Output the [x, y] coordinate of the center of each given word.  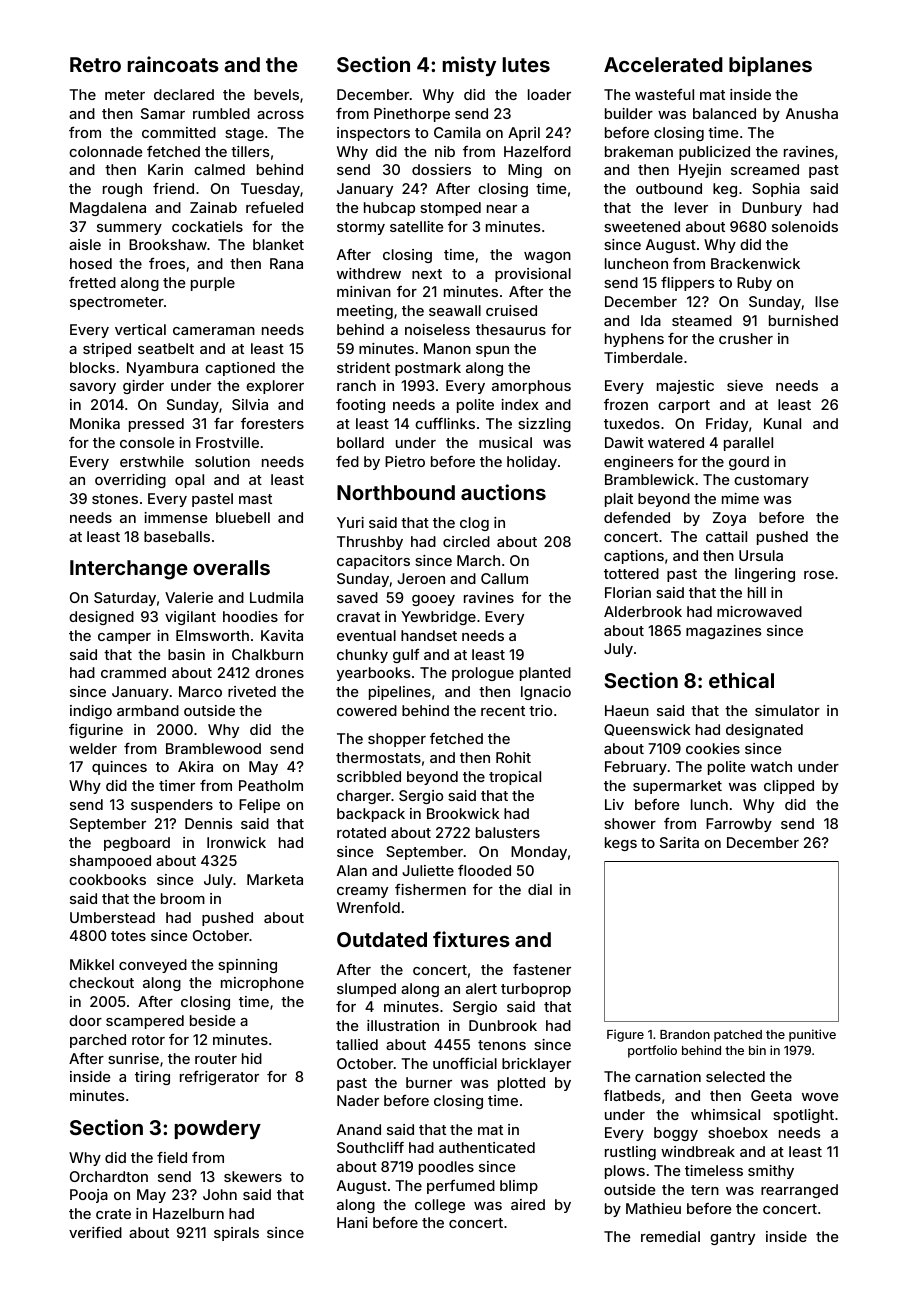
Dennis [209, 823]
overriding [130, 481]
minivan [364, 291]
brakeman [639, 151]
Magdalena [108, 209]
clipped [789, 787]
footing [360, 405]
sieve [745, 385]
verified [95, 1232]
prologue [483, 674]
